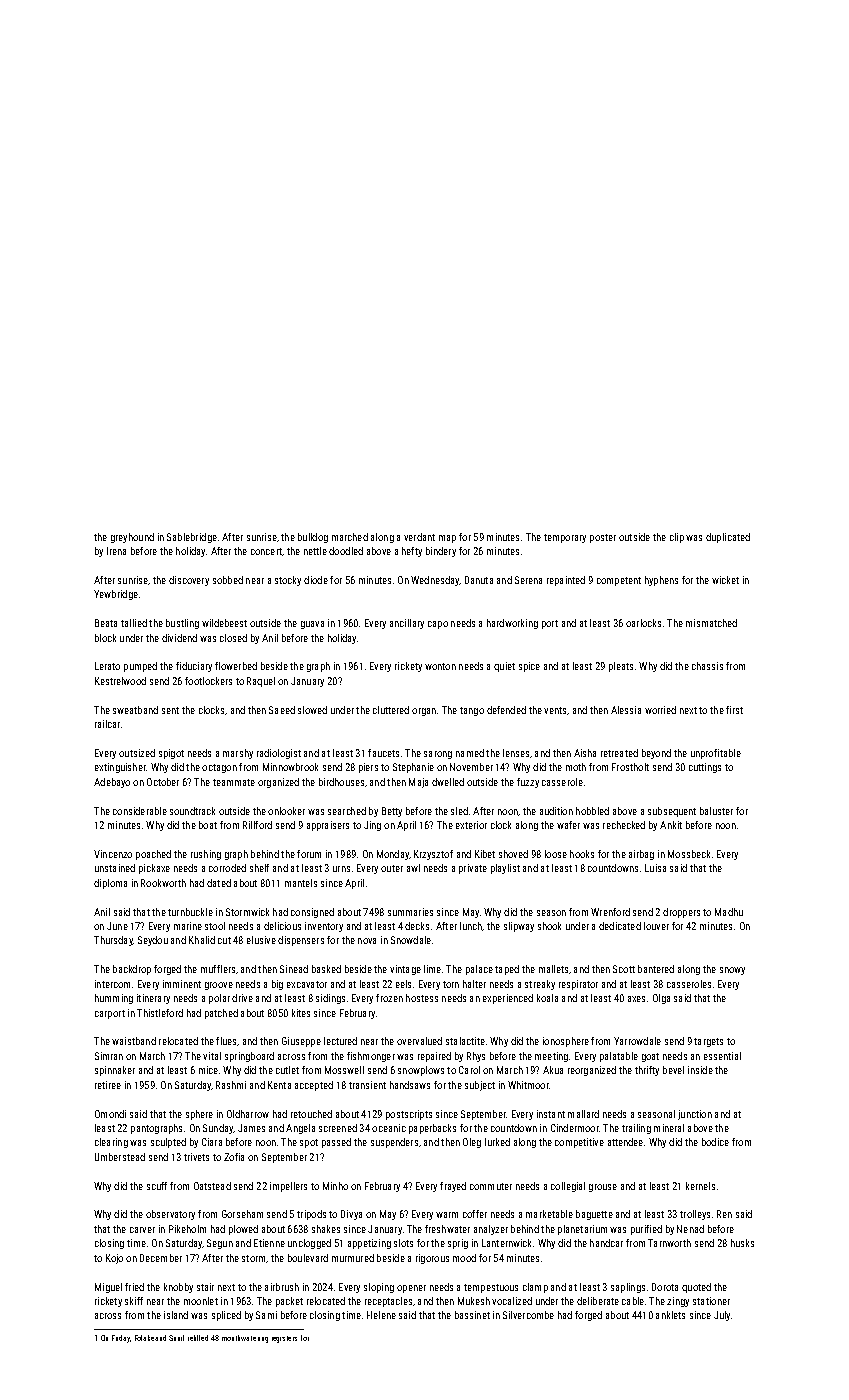  What do you see at coordinates (381, 1315) in the screenshot?
I see `Helene` at bounding box center [381, 1315].
